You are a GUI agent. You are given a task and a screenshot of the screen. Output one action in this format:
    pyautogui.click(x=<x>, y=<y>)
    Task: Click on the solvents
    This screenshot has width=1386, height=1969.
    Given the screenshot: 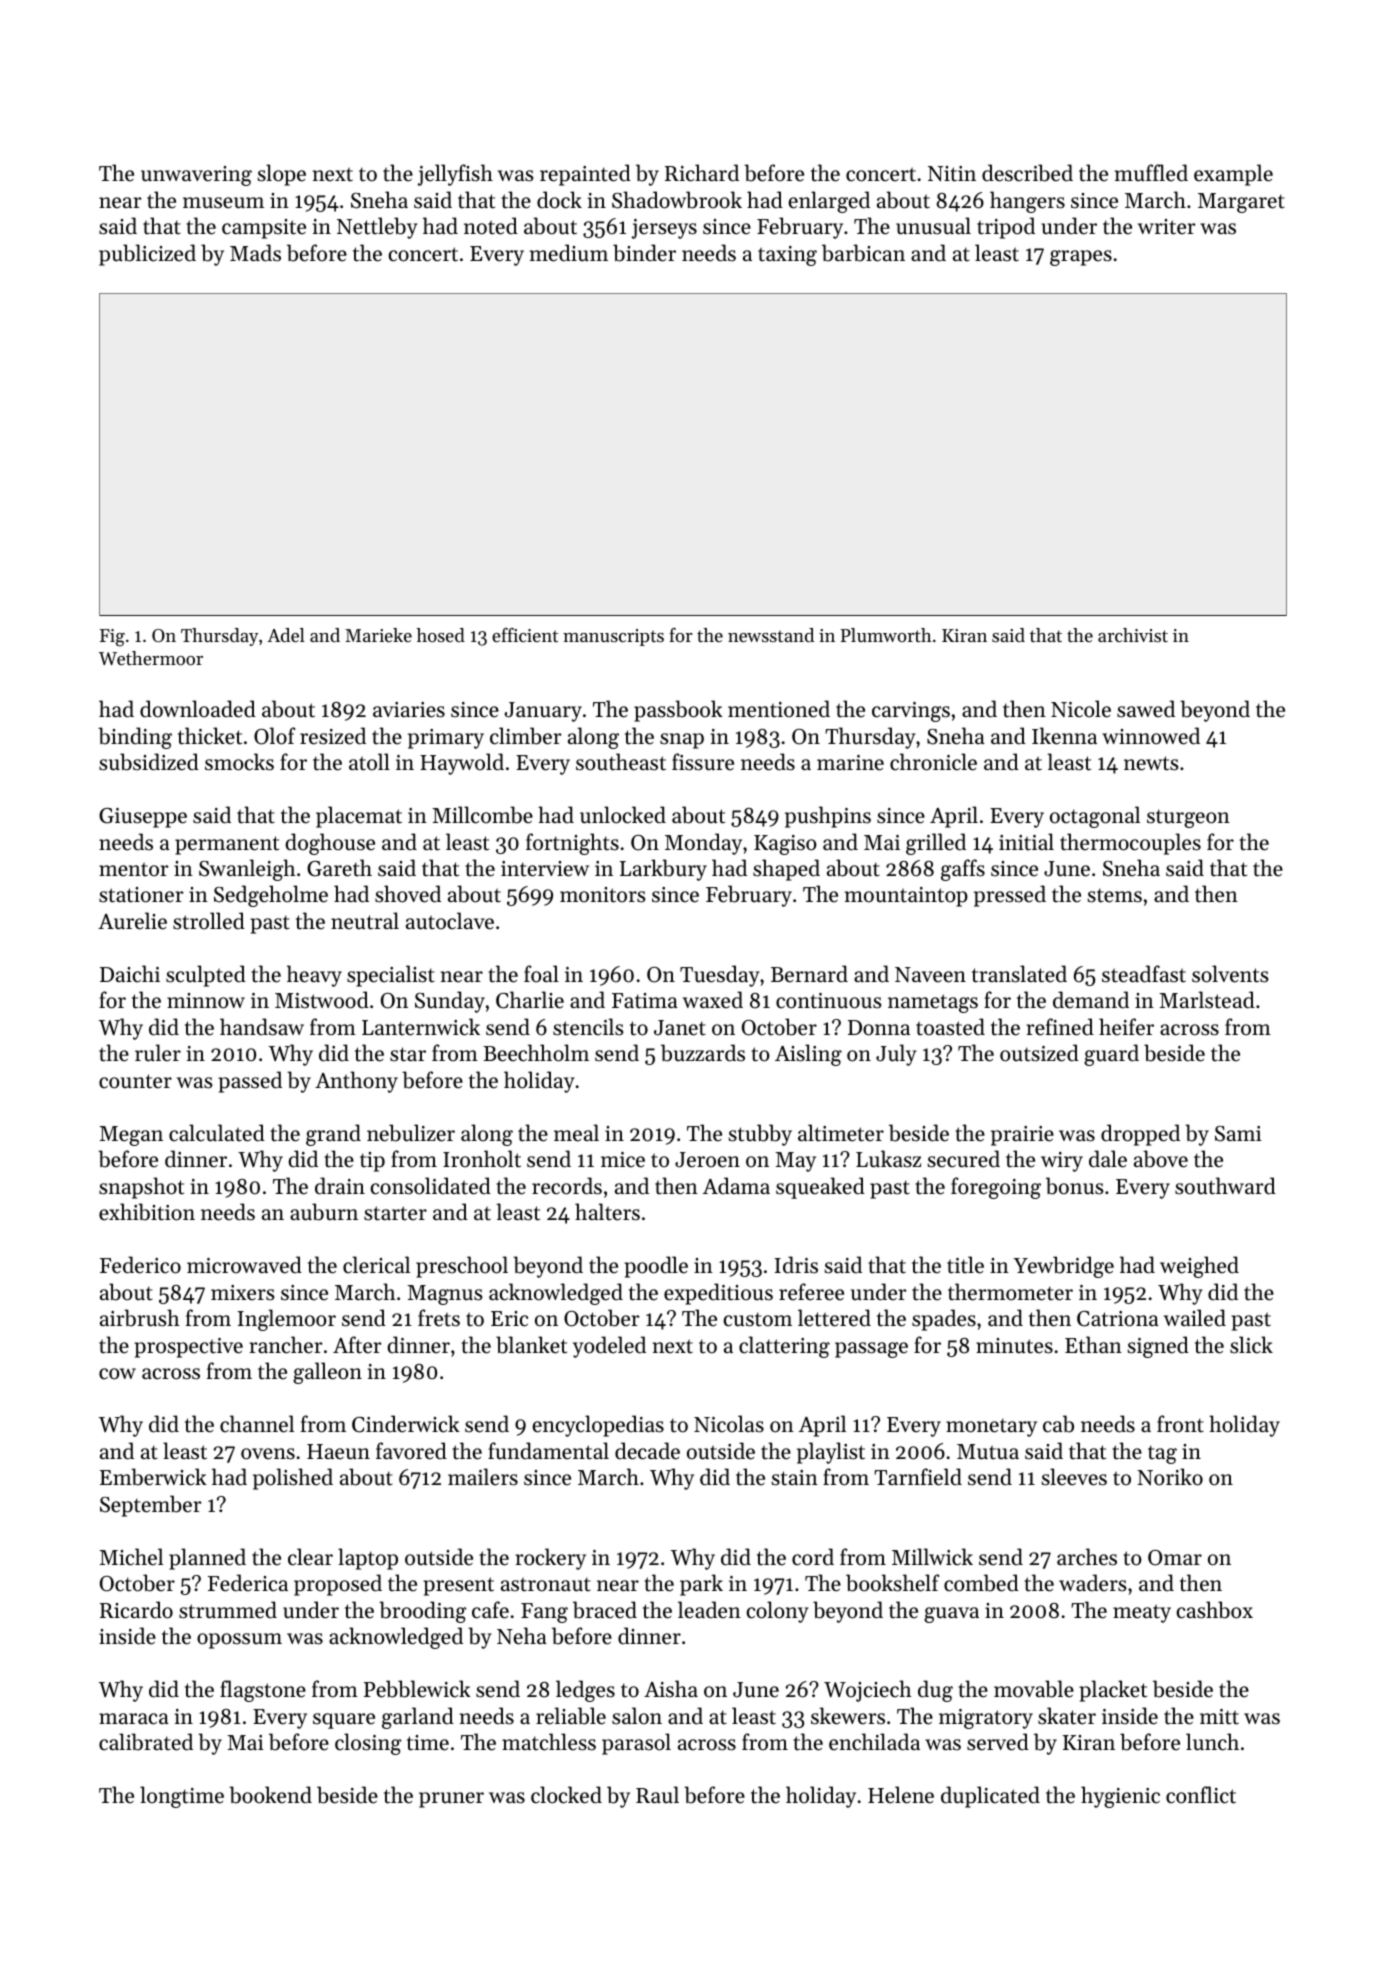 What is the action you would take?
    pyautogui.click(x=1230, y=974)
